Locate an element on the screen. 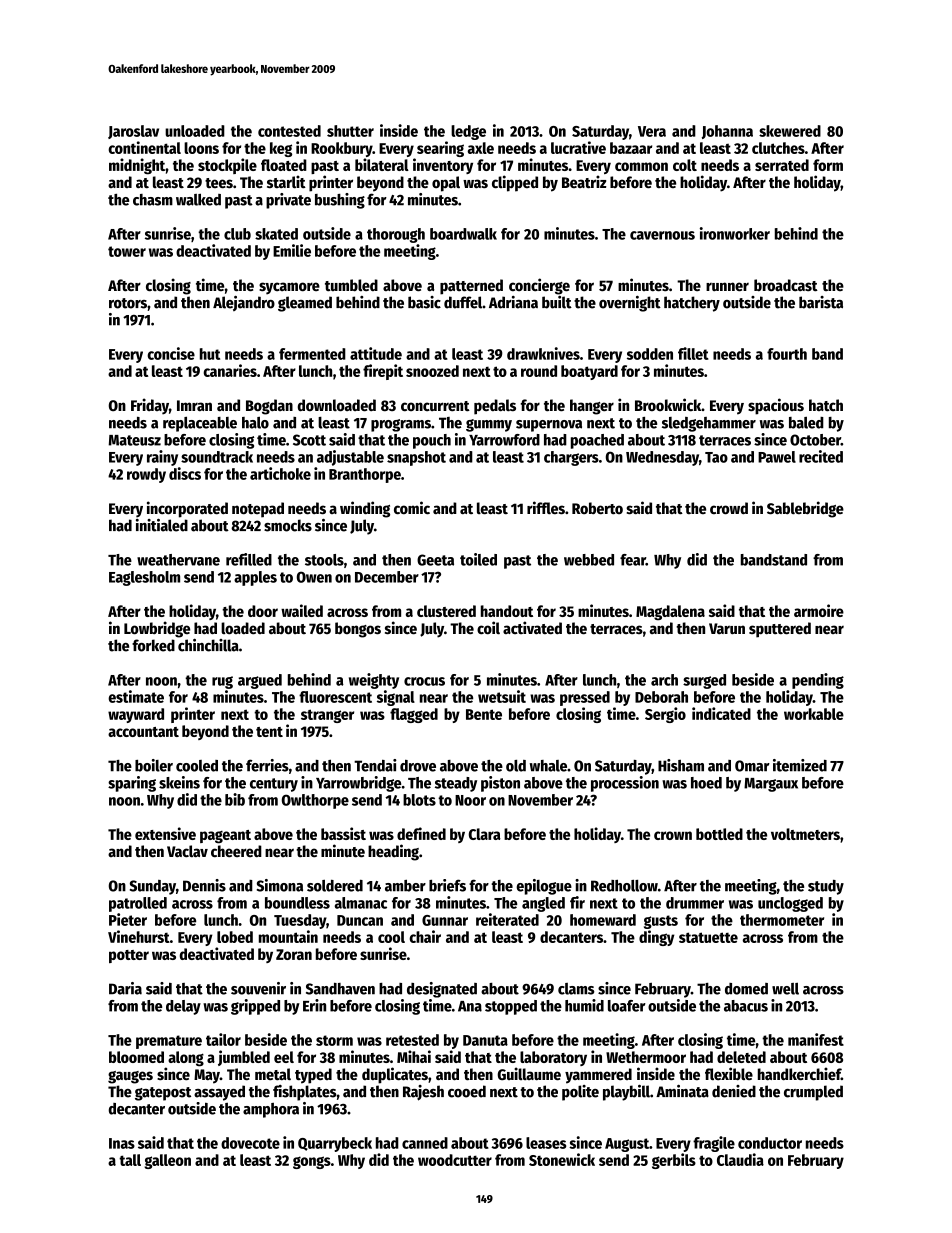  bloomed is located at coordinates (136, 1057).
